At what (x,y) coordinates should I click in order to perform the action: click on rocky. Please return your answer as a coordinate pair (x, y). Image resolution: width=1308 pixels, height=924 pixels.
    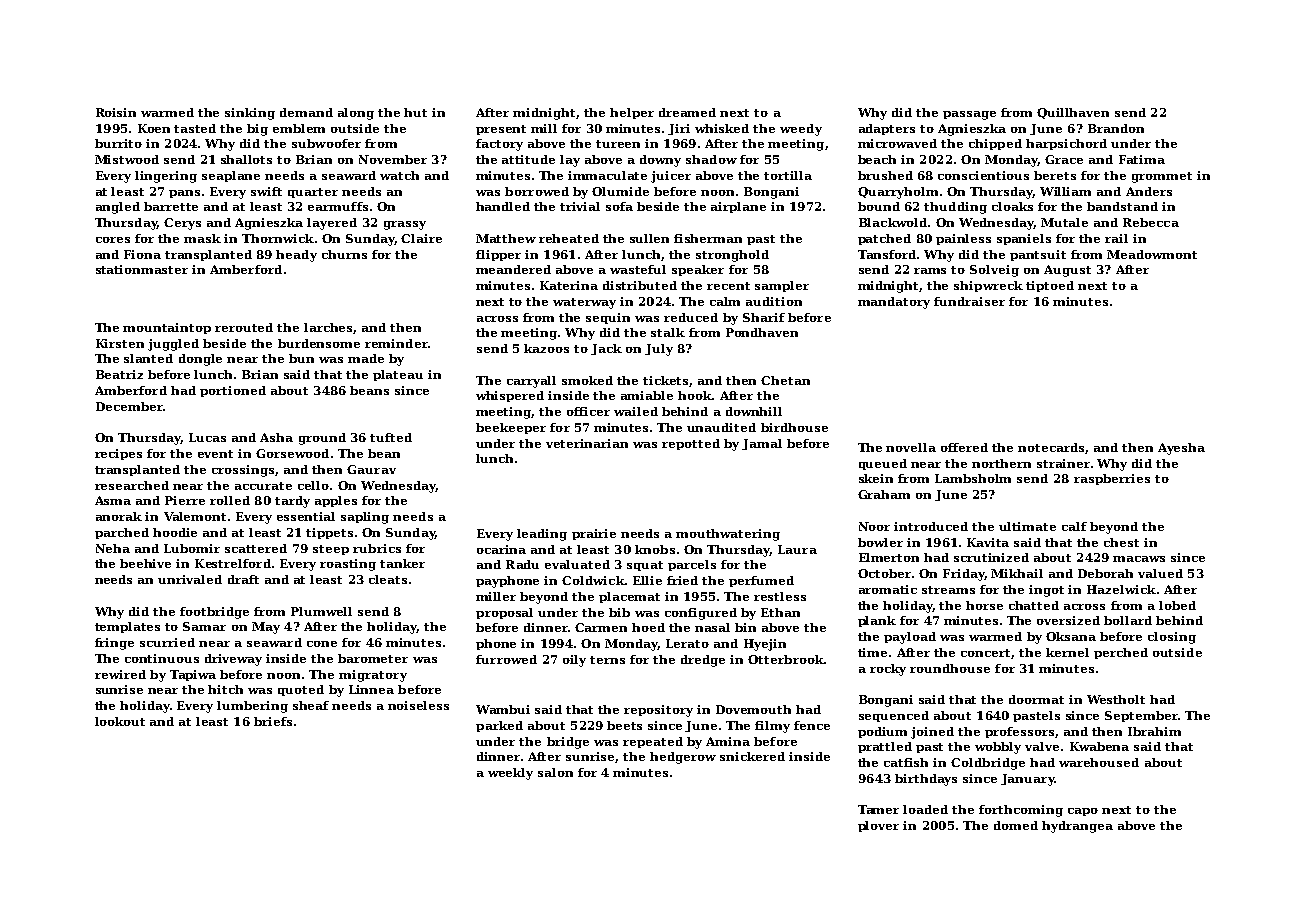
    Looking at the image, I should click on (888, 670).
